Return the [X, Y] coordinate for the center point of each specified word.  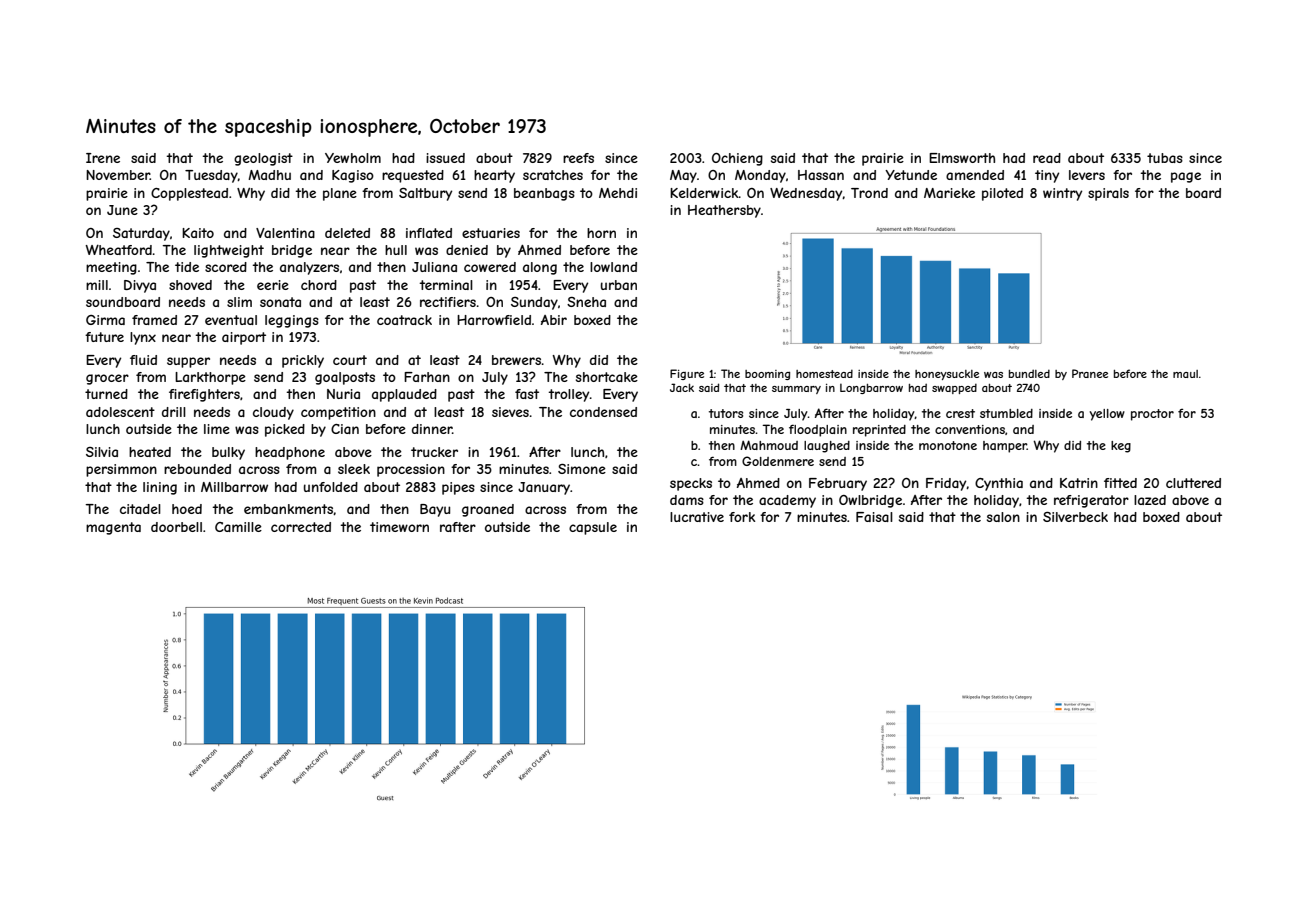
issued [445, 158]
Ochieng [737, 159]
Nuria [343, 394]
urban [619, 285]
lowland [613, 267]
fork [742, 517]
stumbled [1006, 413]
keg [1121, 447]
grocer [107, 379]
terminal [446, 285]
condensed [603, 412]
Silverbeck [1075, 517]
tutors [726, 413]
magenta [113, 528]
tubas [1165, 158]
